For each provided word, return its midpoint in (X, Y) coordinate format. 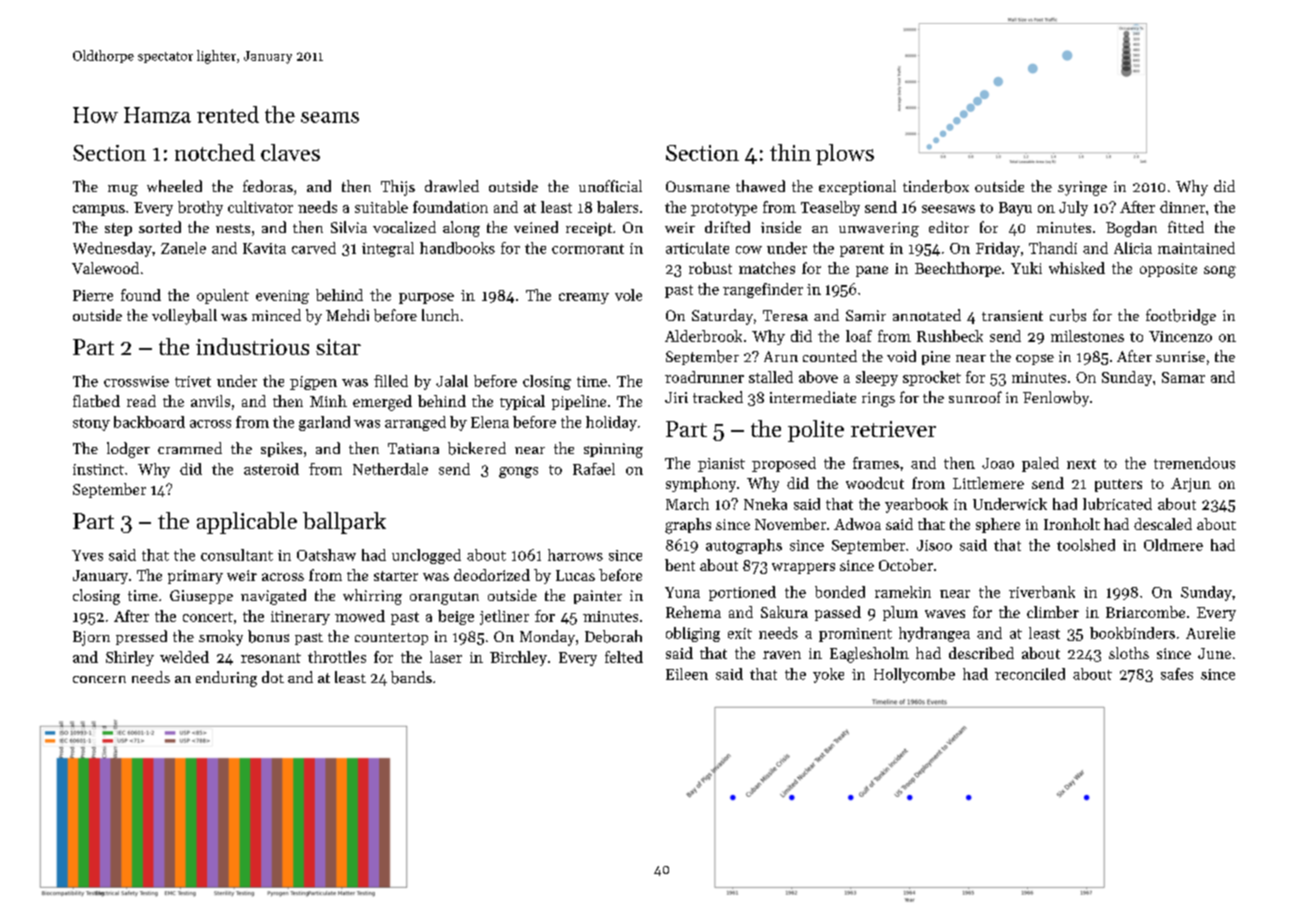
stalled (771, 377)
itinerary (300, 618)
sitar (338, 347)
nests (233, 228)
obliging (693, 634)
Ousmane (698, 186)
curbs (1068, 315)
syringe (1082, 188)
